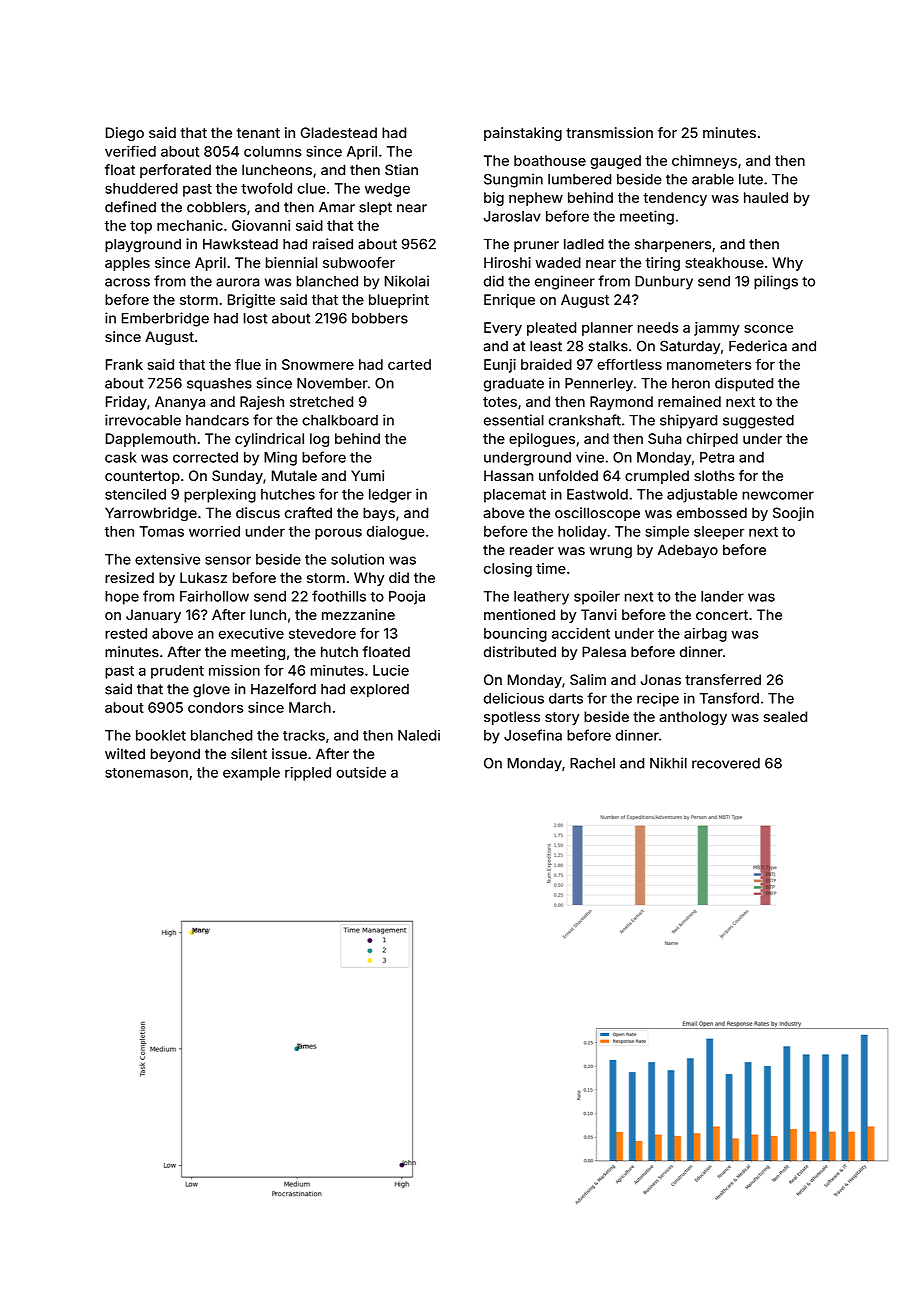  What do you see at coordinates (523, 134) in the page?
I see `painstaking` at bounding box center [523, 134].
